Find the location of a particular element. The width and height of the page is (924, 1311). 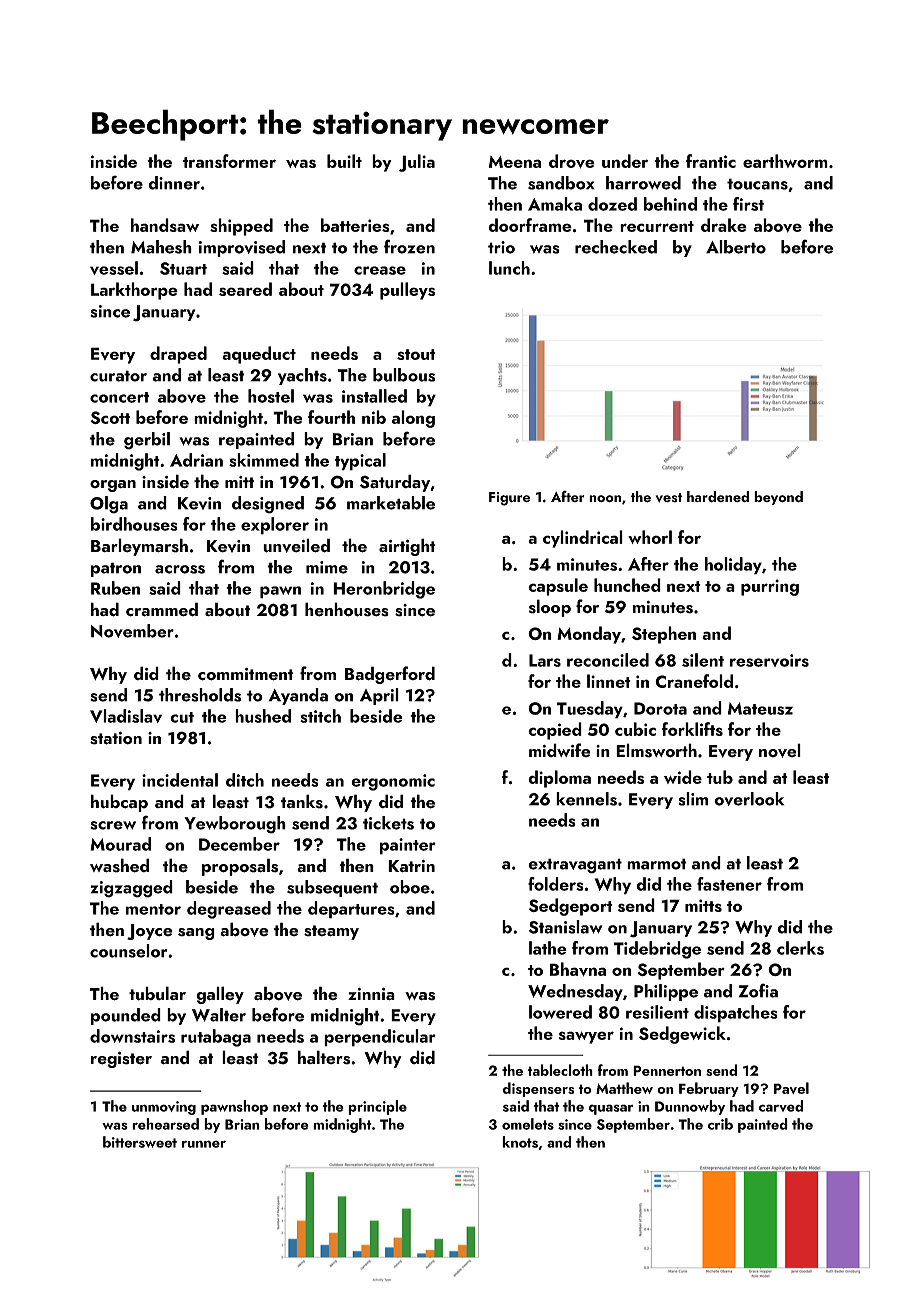

beyond is located at coordinates (778, 498).
